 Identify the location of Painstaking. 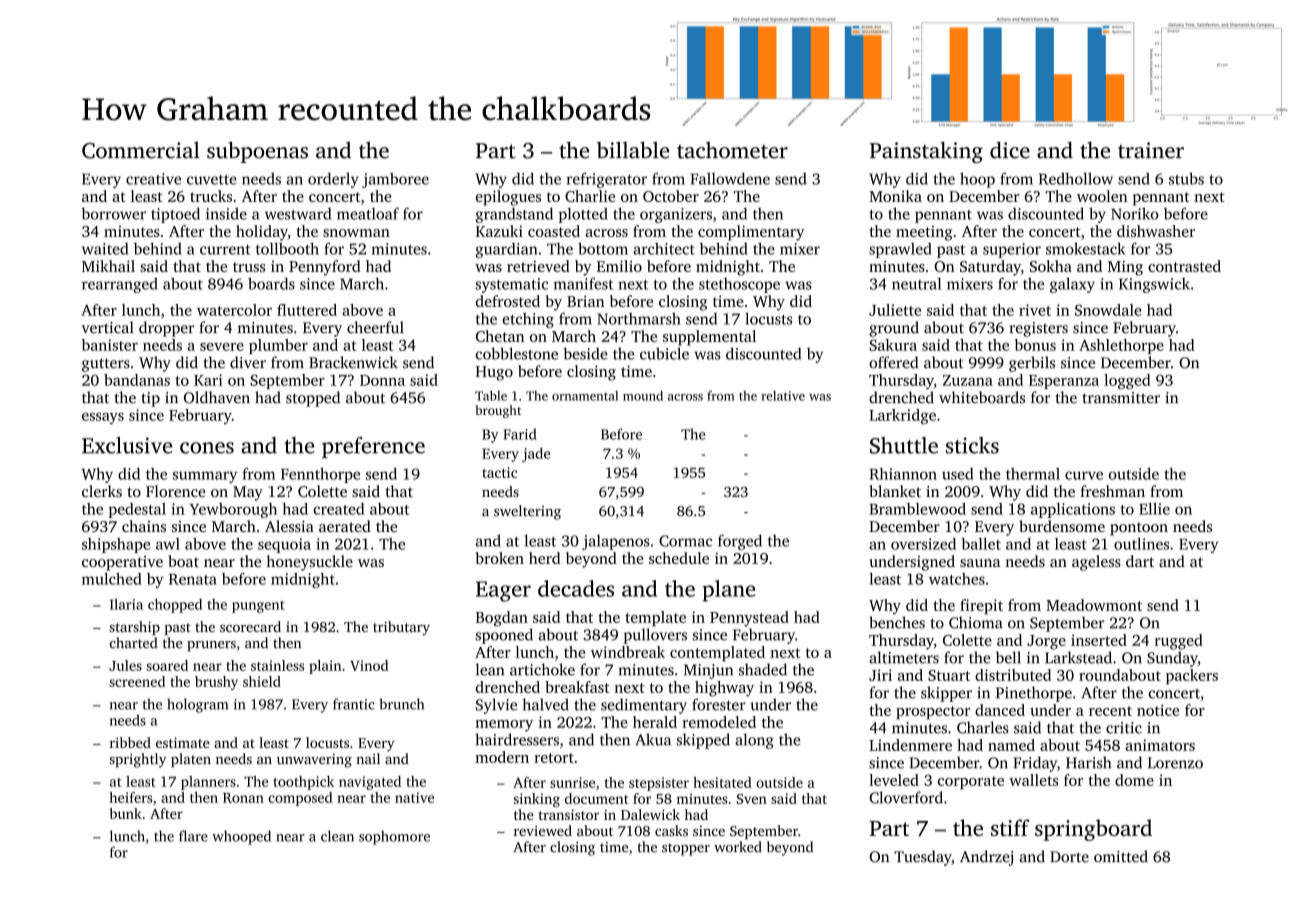
(926, 152).
